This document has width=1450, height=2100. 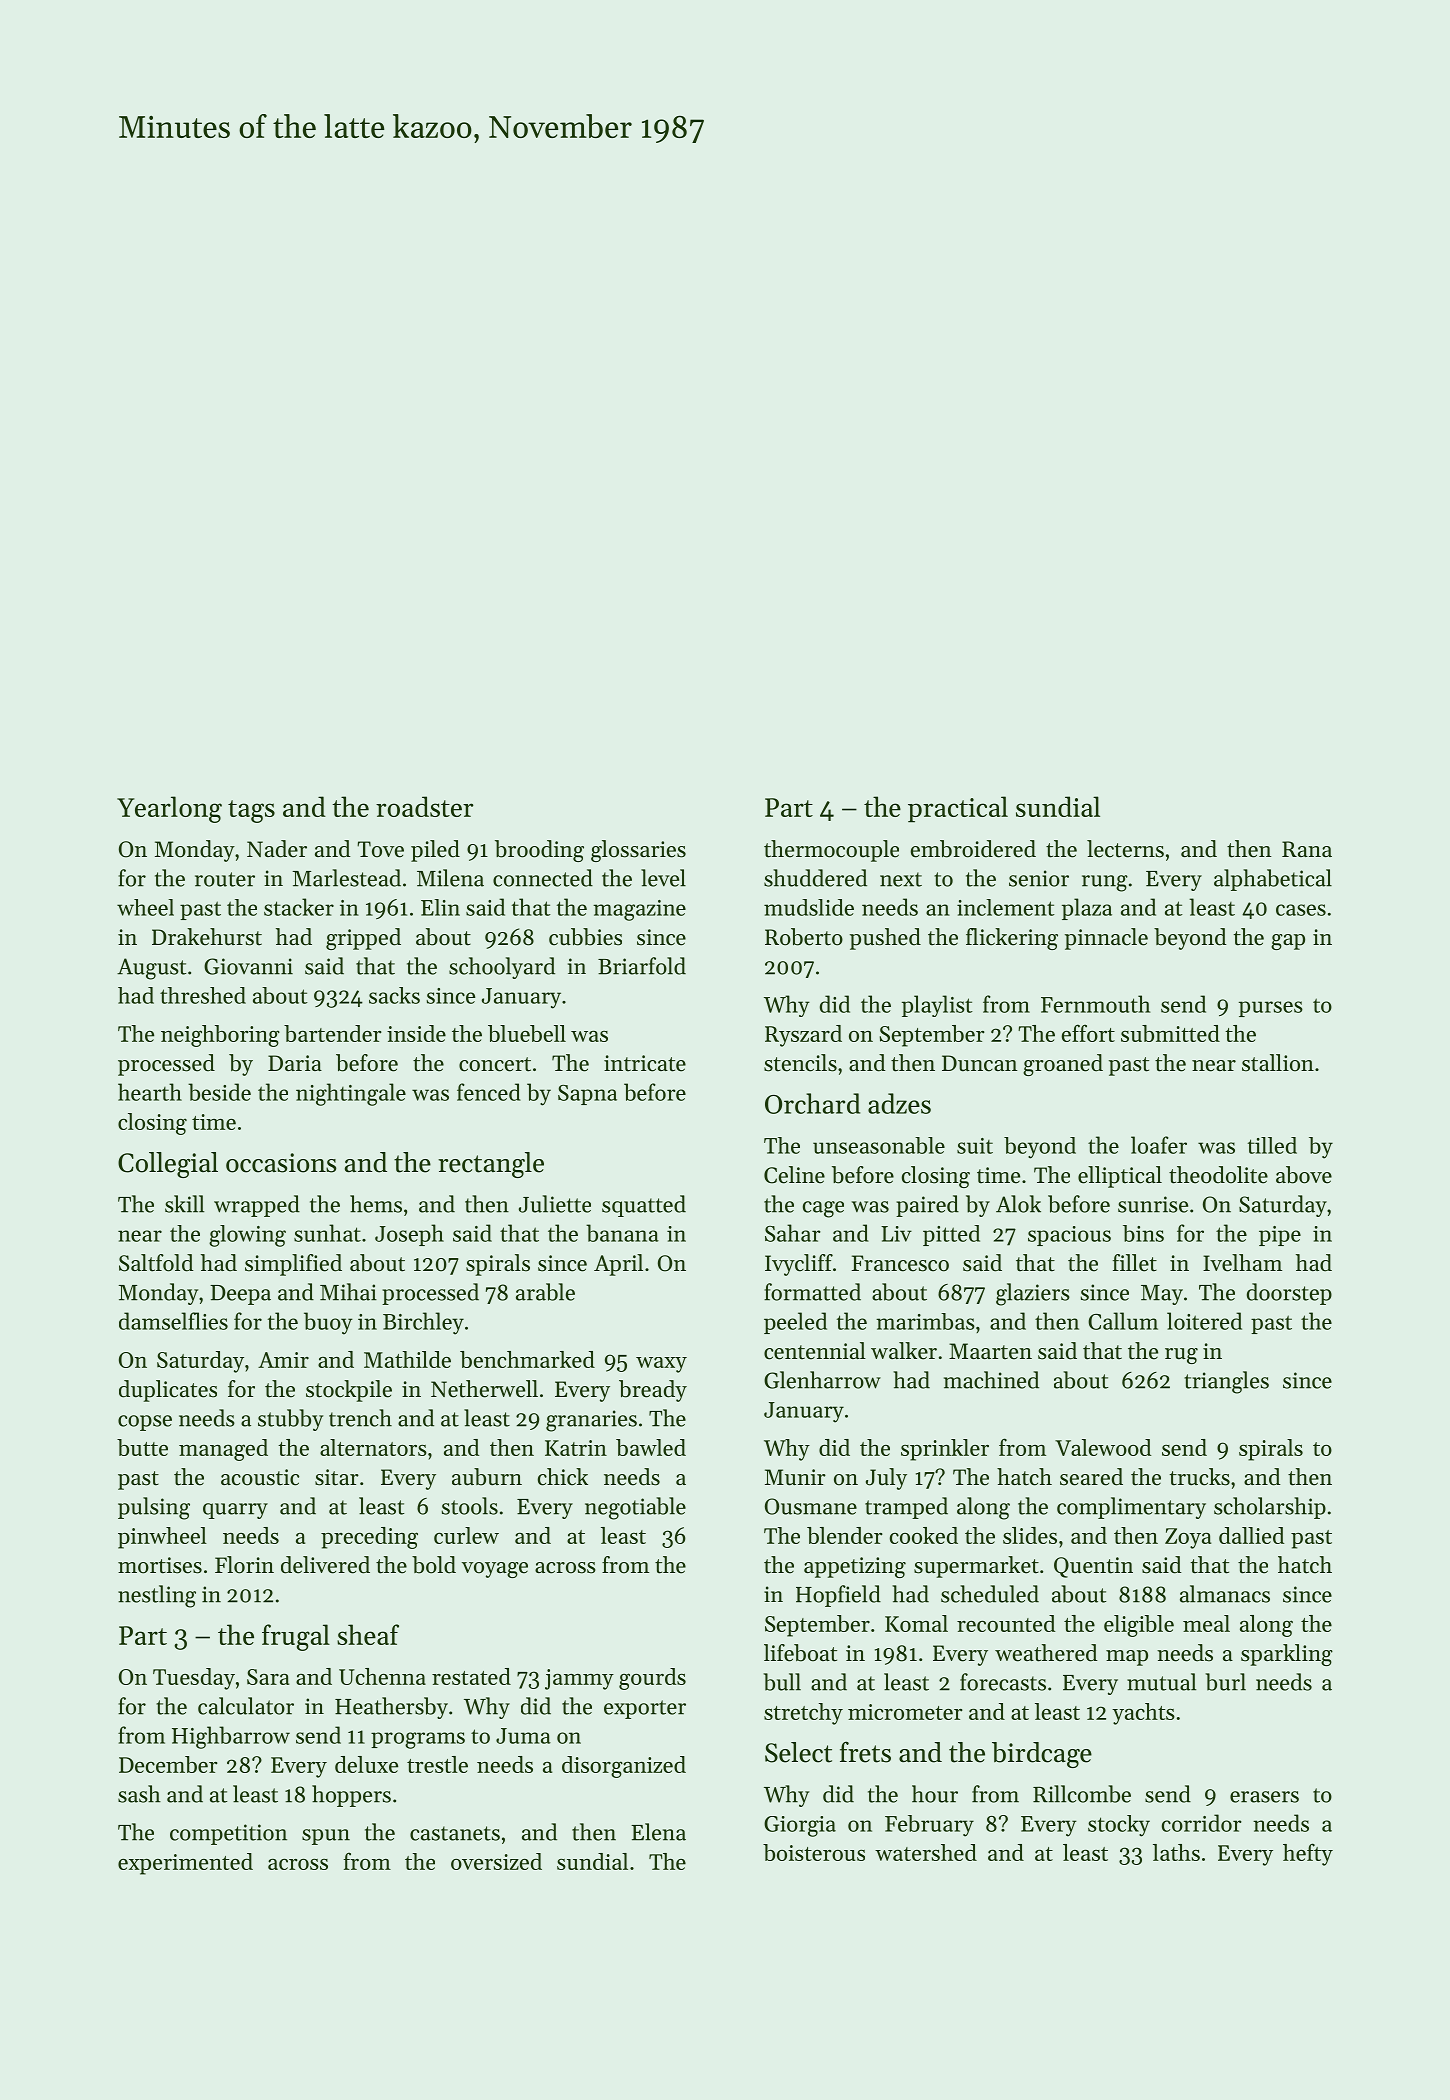 I want to click on unseasonable, so click(x=879, y=1145).
